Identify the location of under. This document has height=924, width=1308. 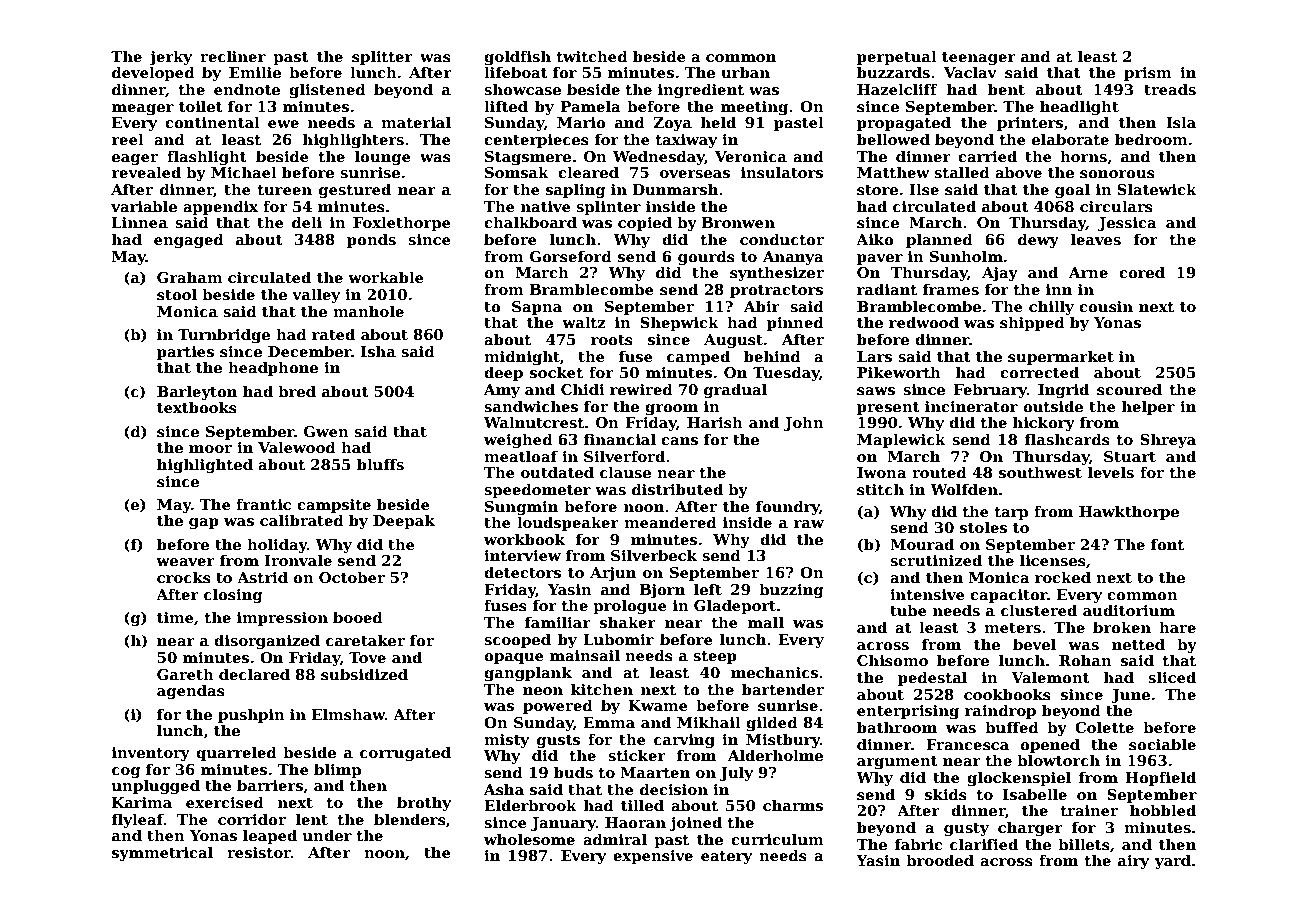
(327, 835).
